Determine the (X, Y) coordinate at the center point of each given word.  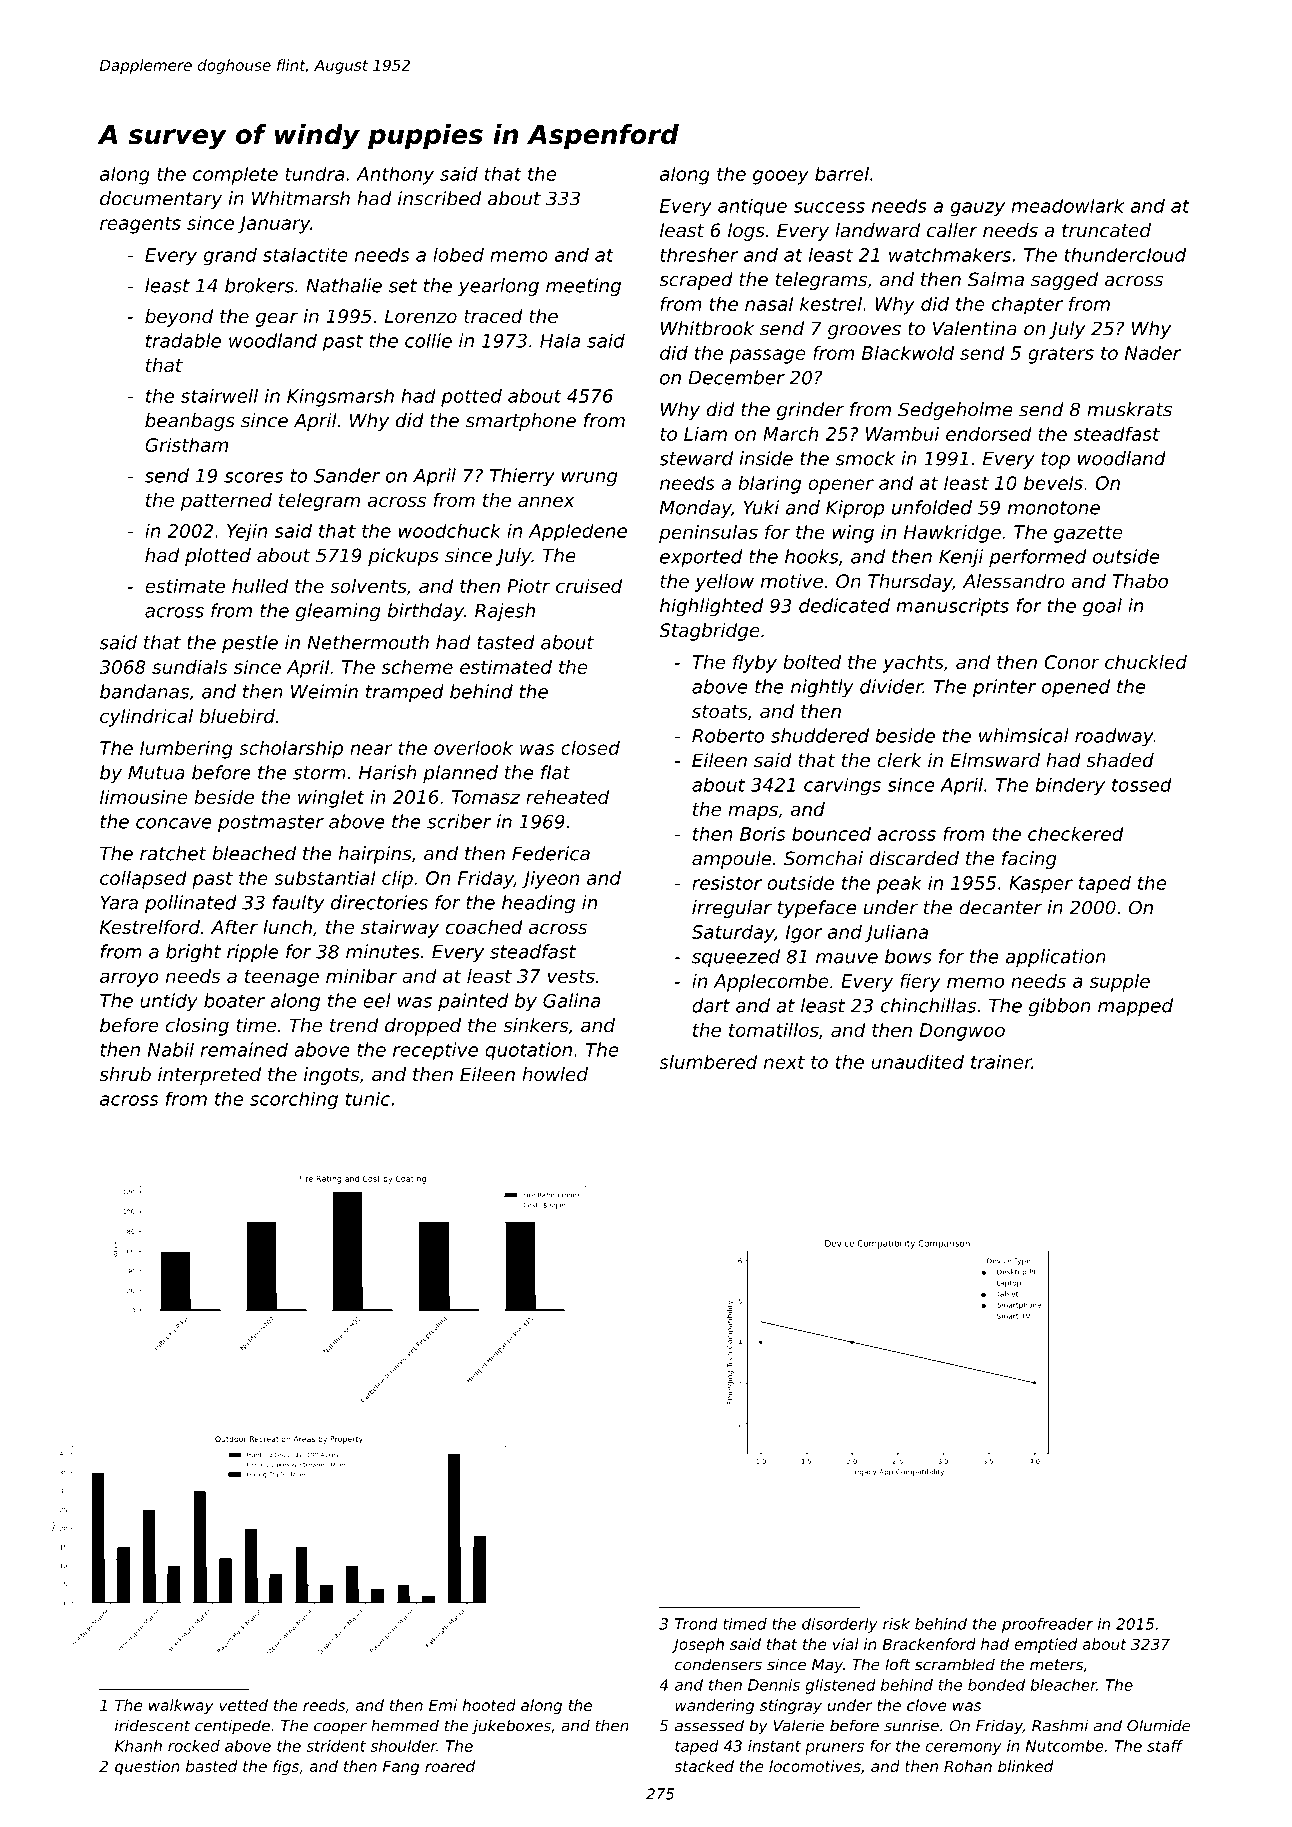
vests (571, 976)
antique (752, 207)
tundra (314, 173)
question (147, 1767)
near (371, 749)
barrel (842, 173)
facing (1029, 860)
